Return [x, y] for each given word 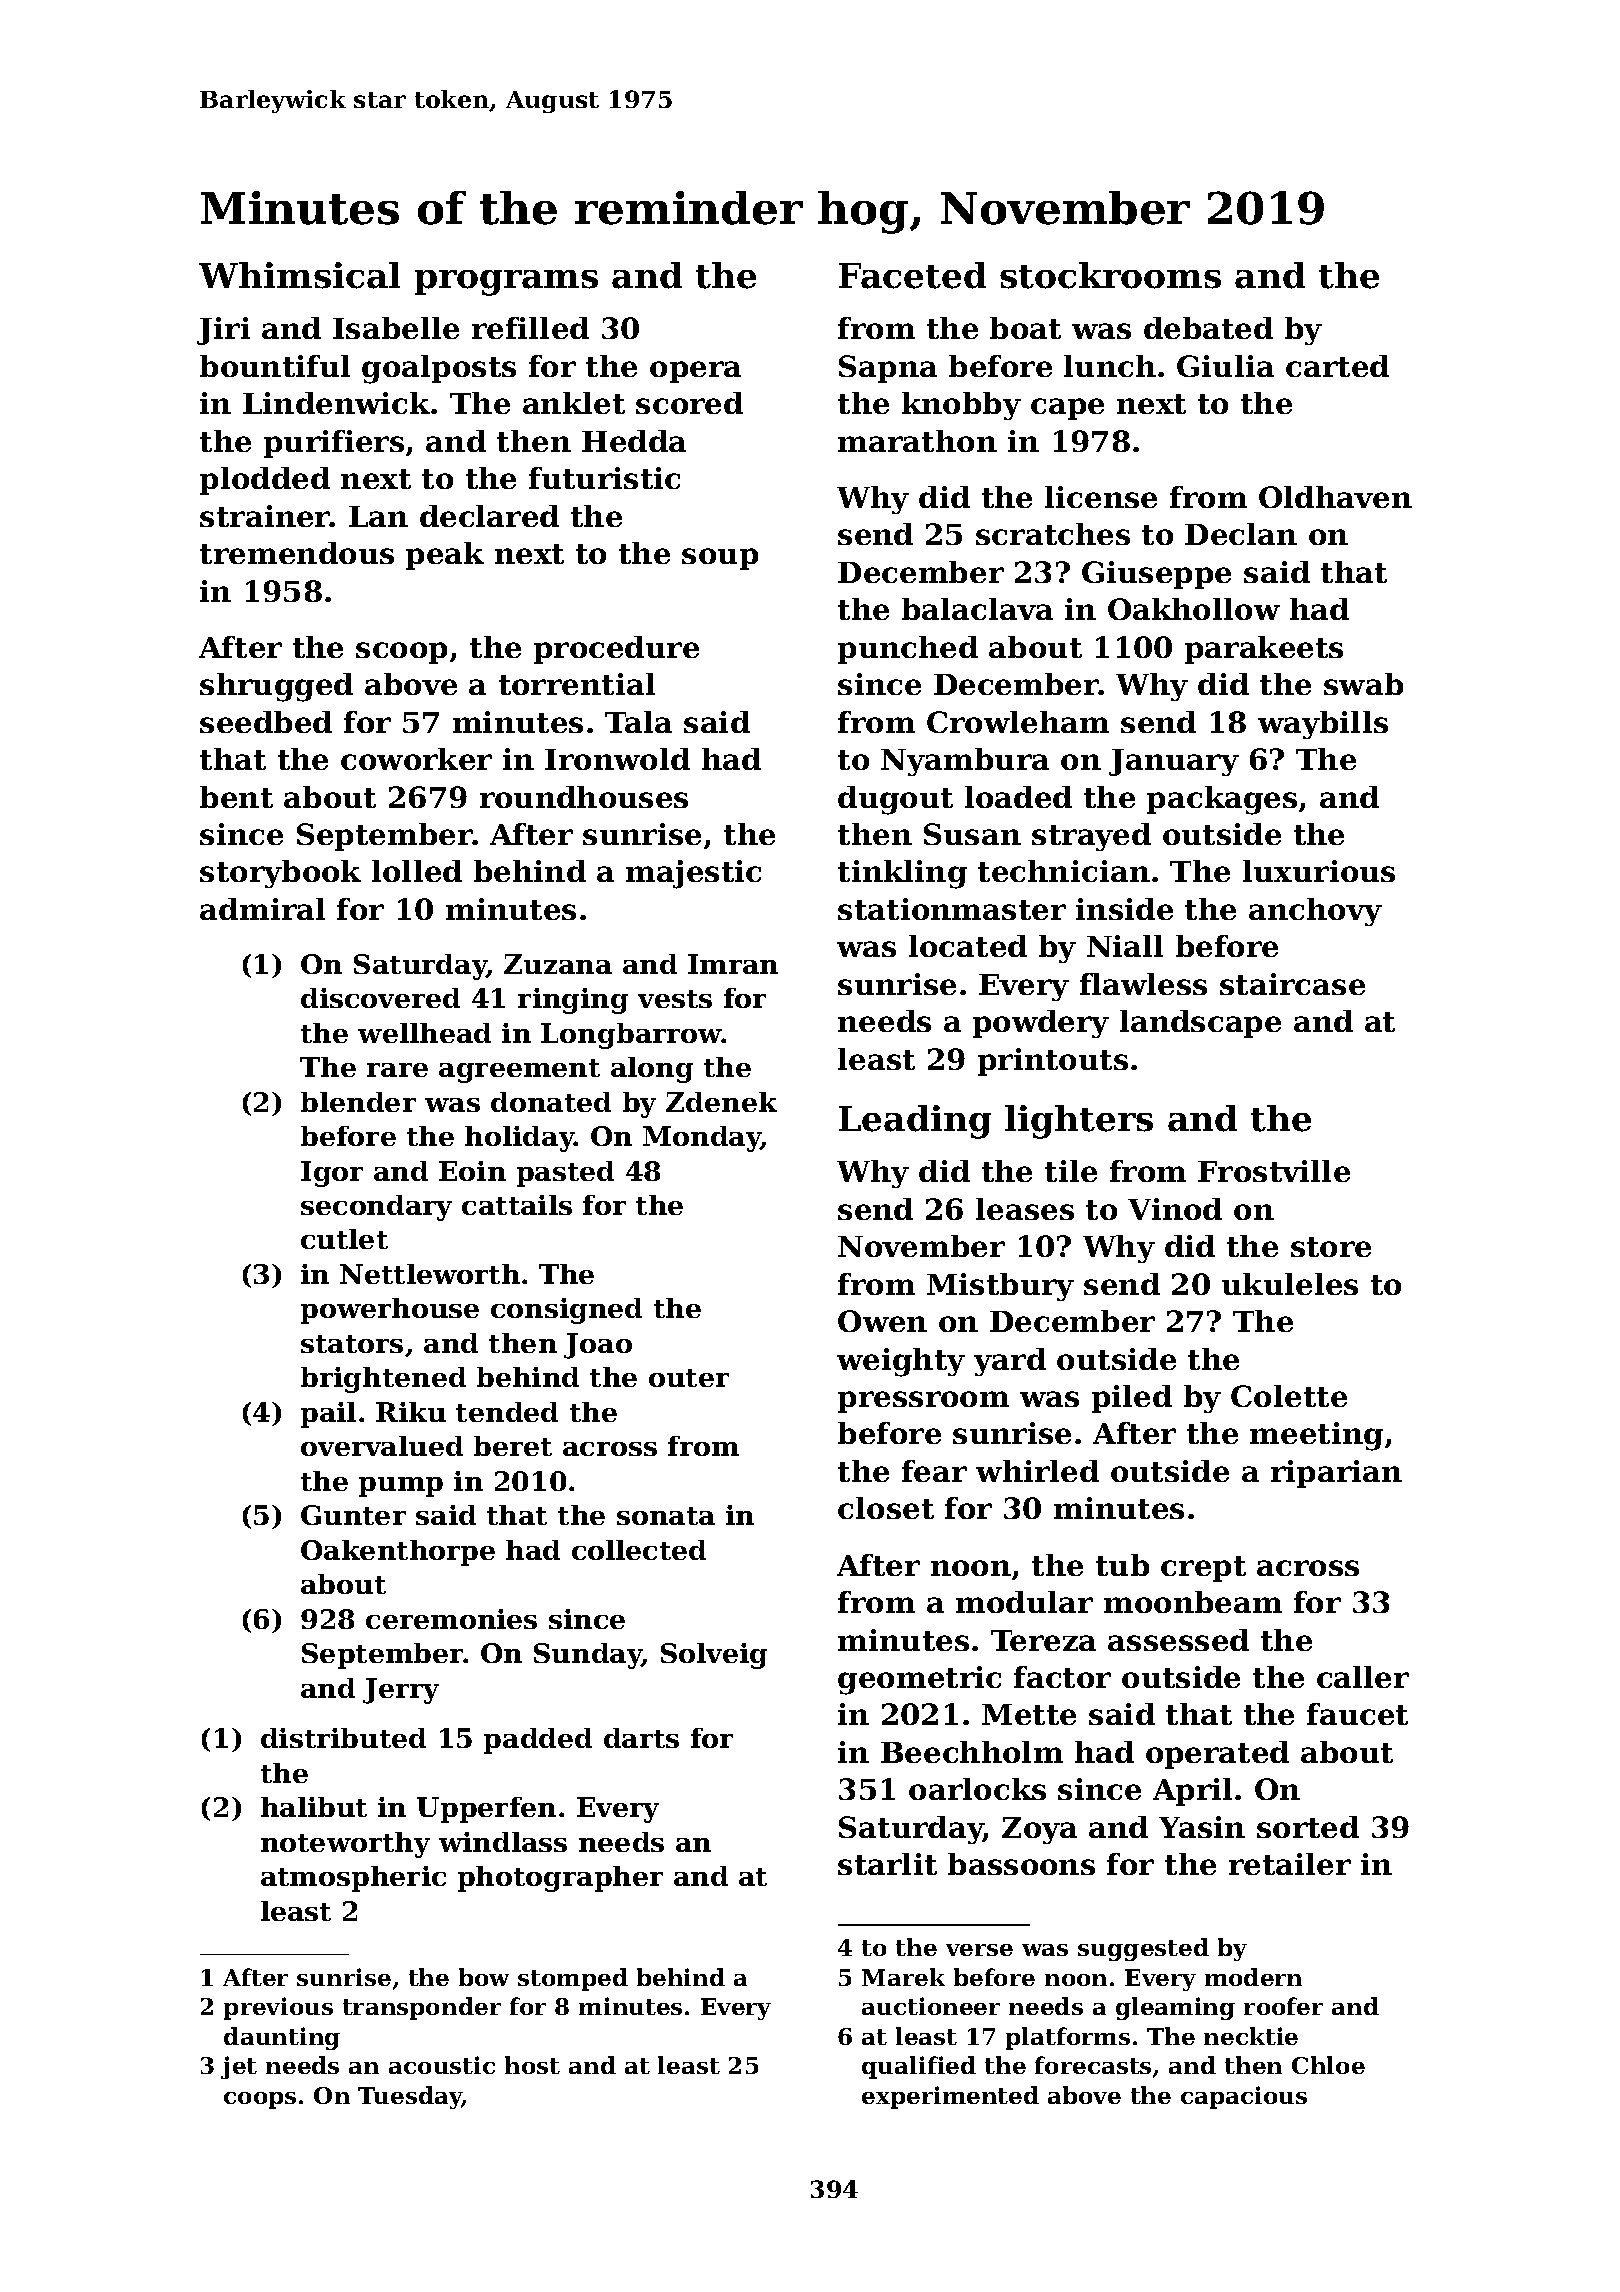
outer [689, 1378]
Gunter [353, 1515]
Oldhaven [1335, 497]
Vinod [1175, 1209]
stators [352, 1344]
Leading [915, 1122]
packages [1222, 800]
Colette [1289, 1396]
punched [908, 650]
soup [720, 559]
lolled [417, 871]
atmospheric [353, 1879]
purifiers [334, 444]
